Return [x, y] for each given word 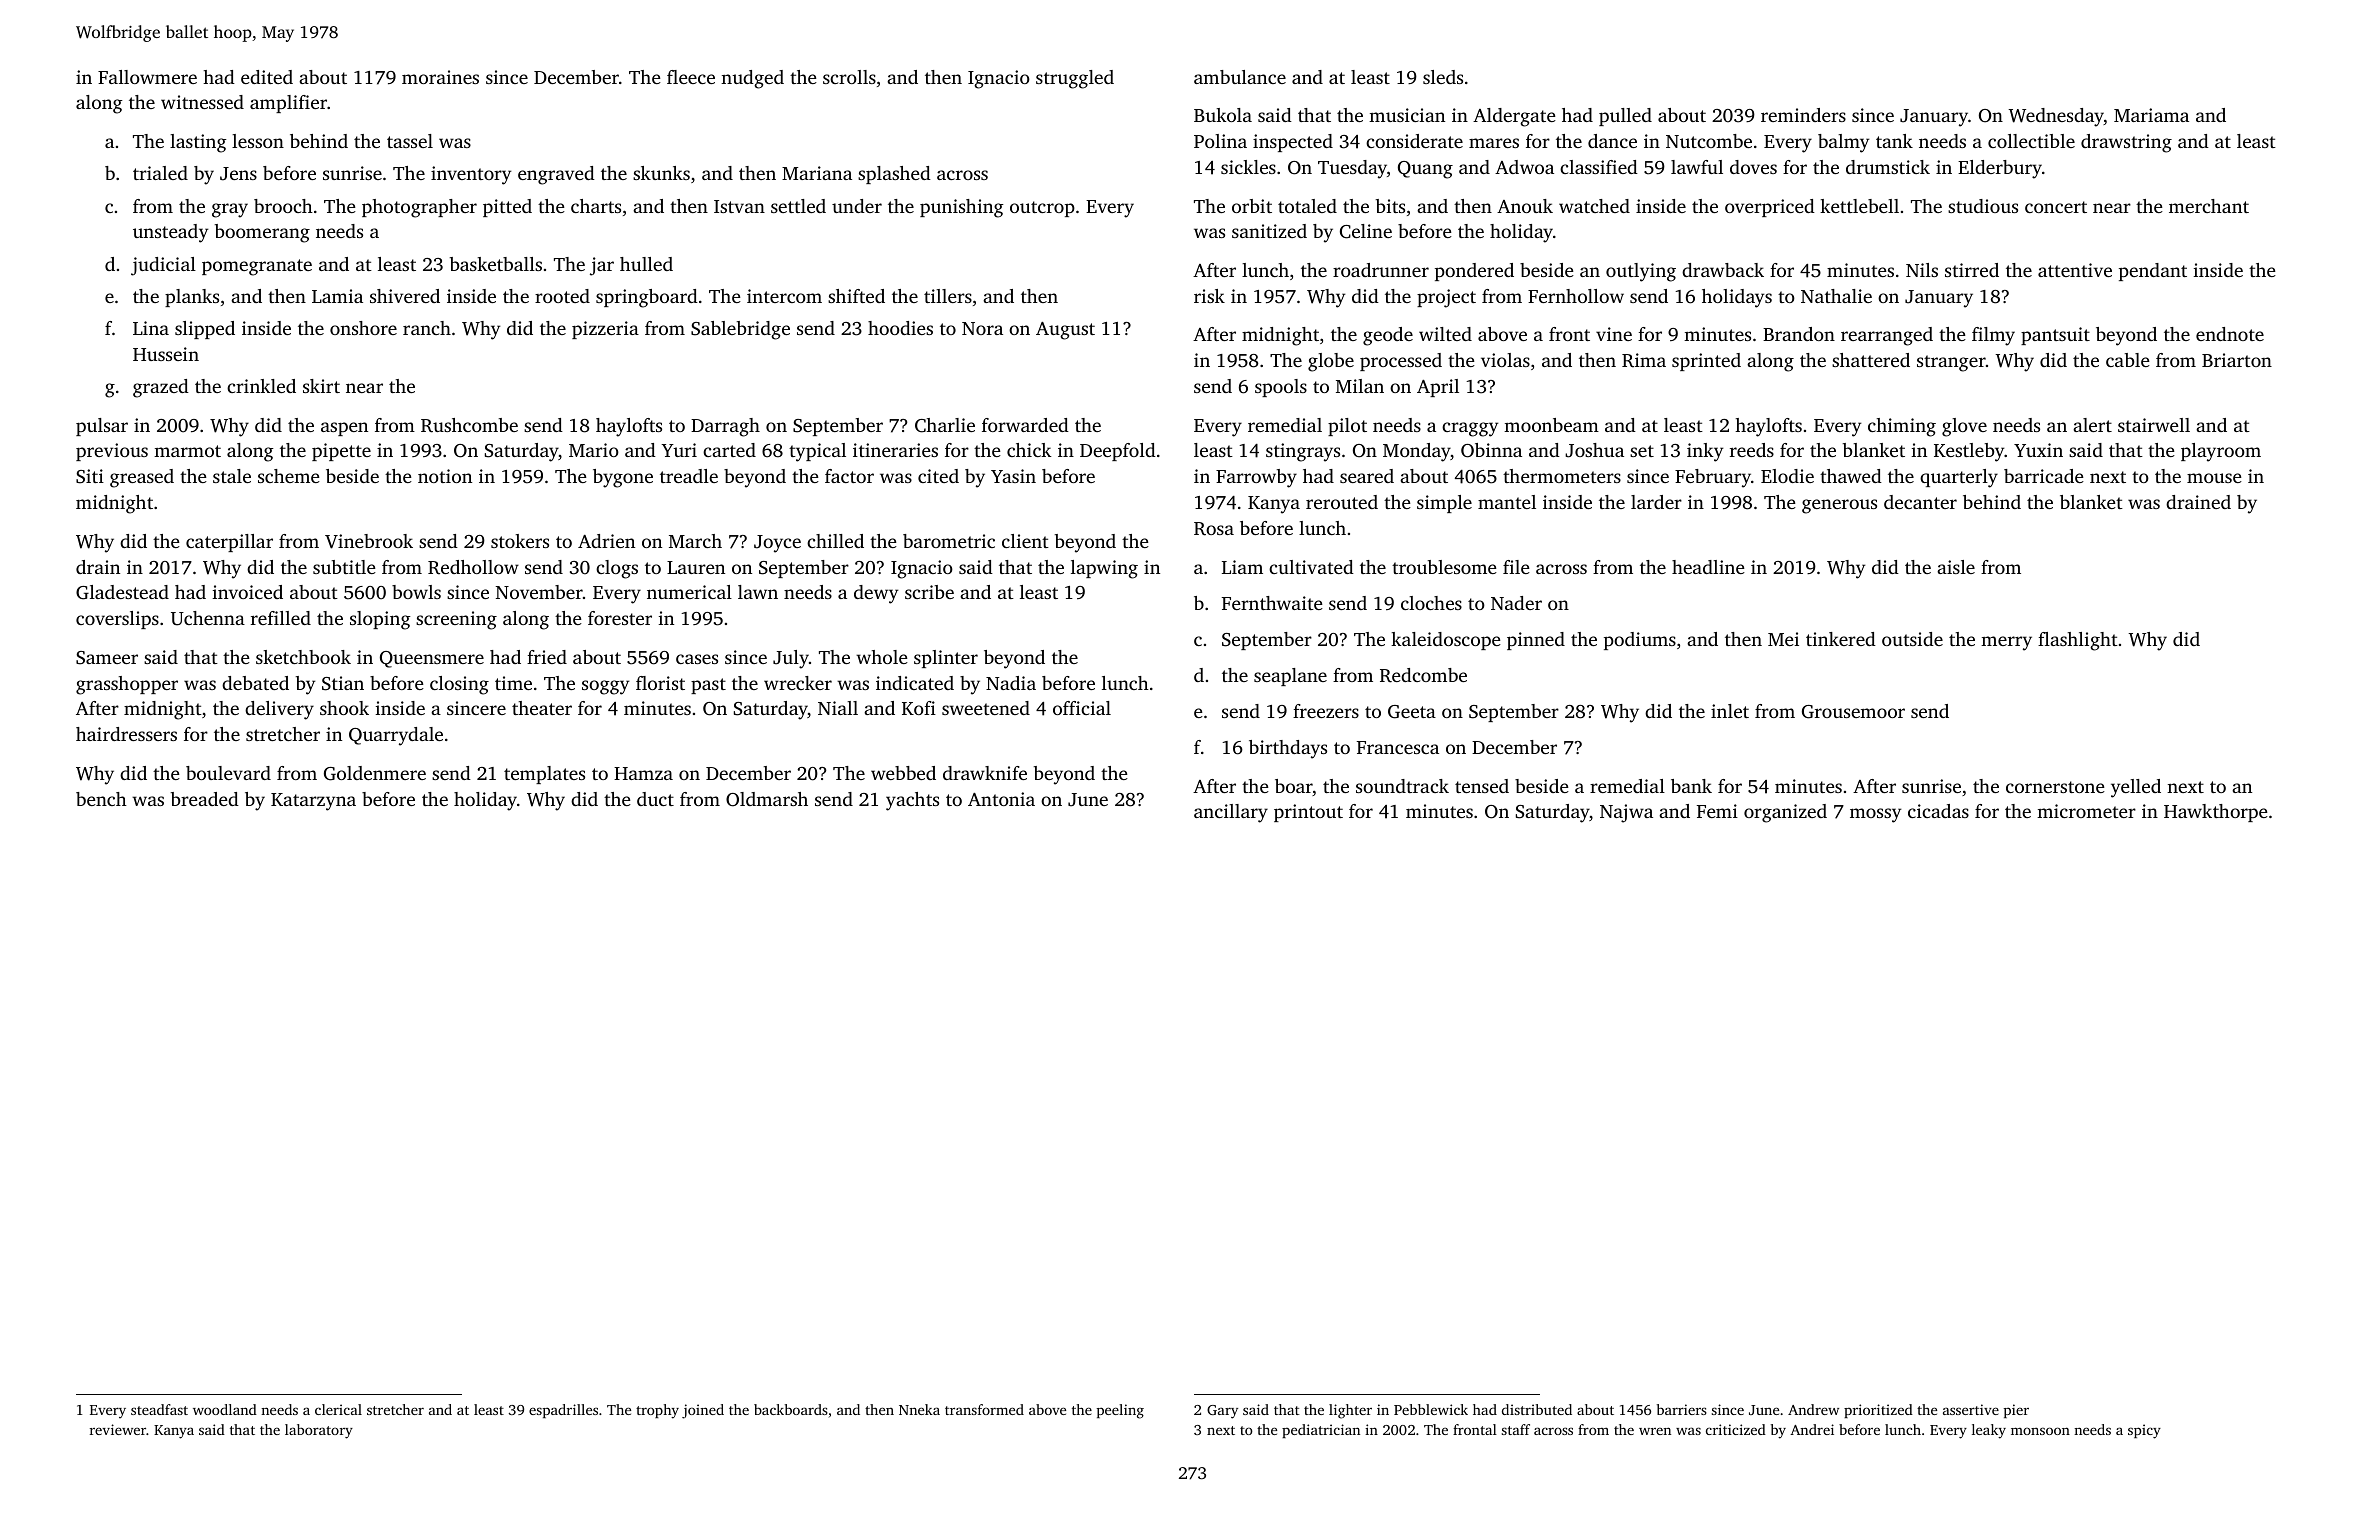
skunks [661, 173]
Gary [1222, 1412]
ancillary [1231, 813]
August [1065, 331]
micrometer [2086, 811]
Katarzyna [313, 802]
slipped [205, 330]
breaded [205, 799]
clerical [338, 1409]
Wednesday [2056, 117]
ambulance [1240, 77]
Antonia [1001, 799]
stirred [1972, 270]
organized [1785, 813]
